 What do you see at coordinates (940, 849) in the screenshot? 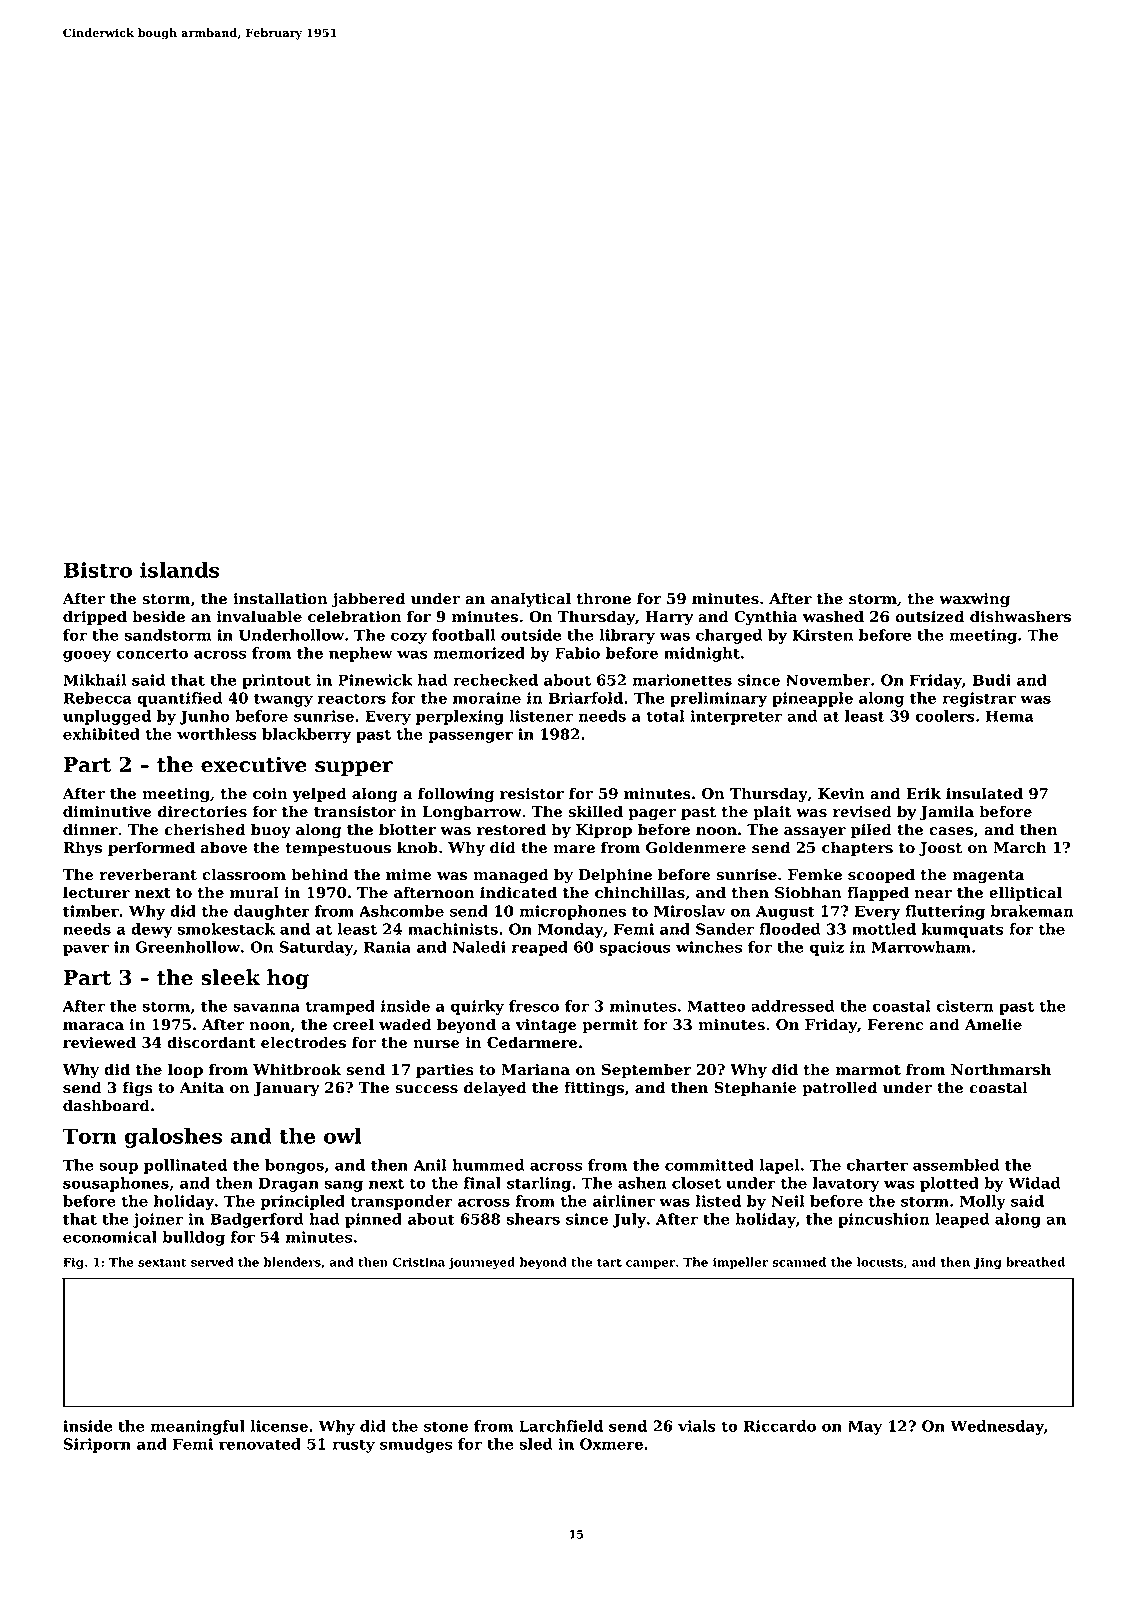
I see `Joost` at bounding box center [940, 849].
